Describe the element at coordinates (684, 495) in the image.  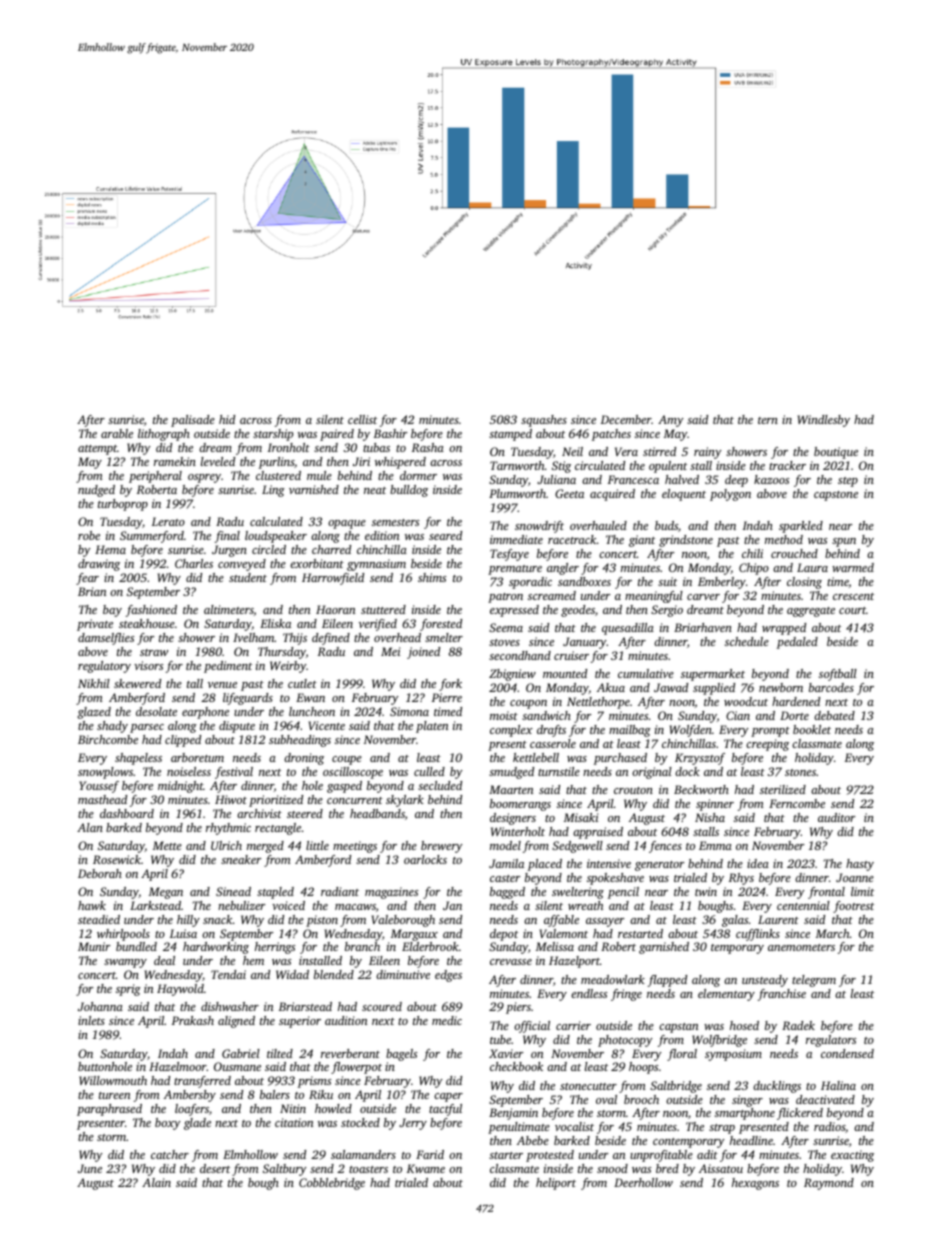
I see `eloquent` at that location.
